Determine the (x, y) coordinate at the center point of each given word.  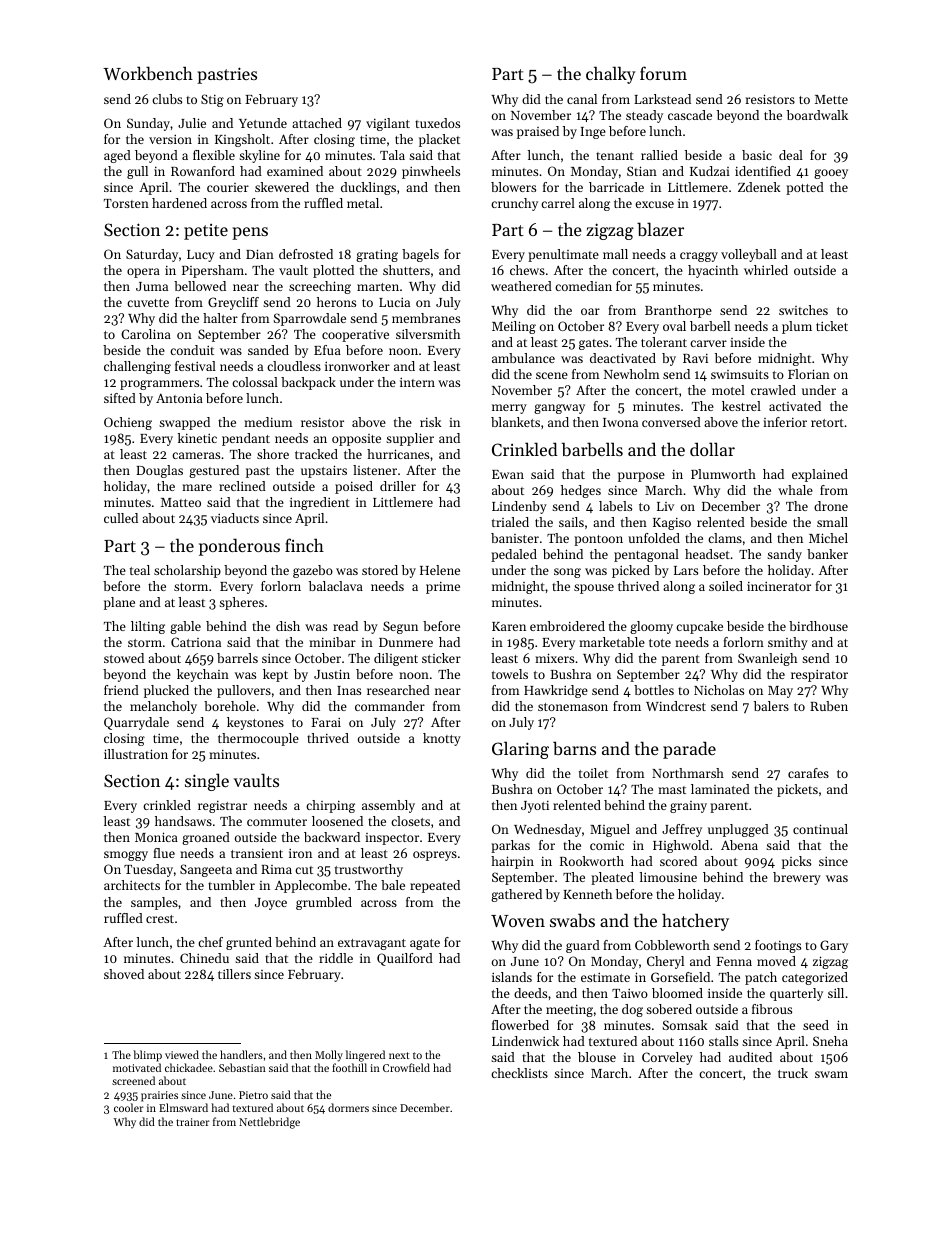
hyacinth (713, 271)
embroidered (567, 626)
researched (398, 690)
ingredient (320, 503)
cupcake (699, 627)
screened (133, 1080)
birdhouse (818, 626)
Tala (392, 155)
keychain (203, 675)
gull (137, 172)
